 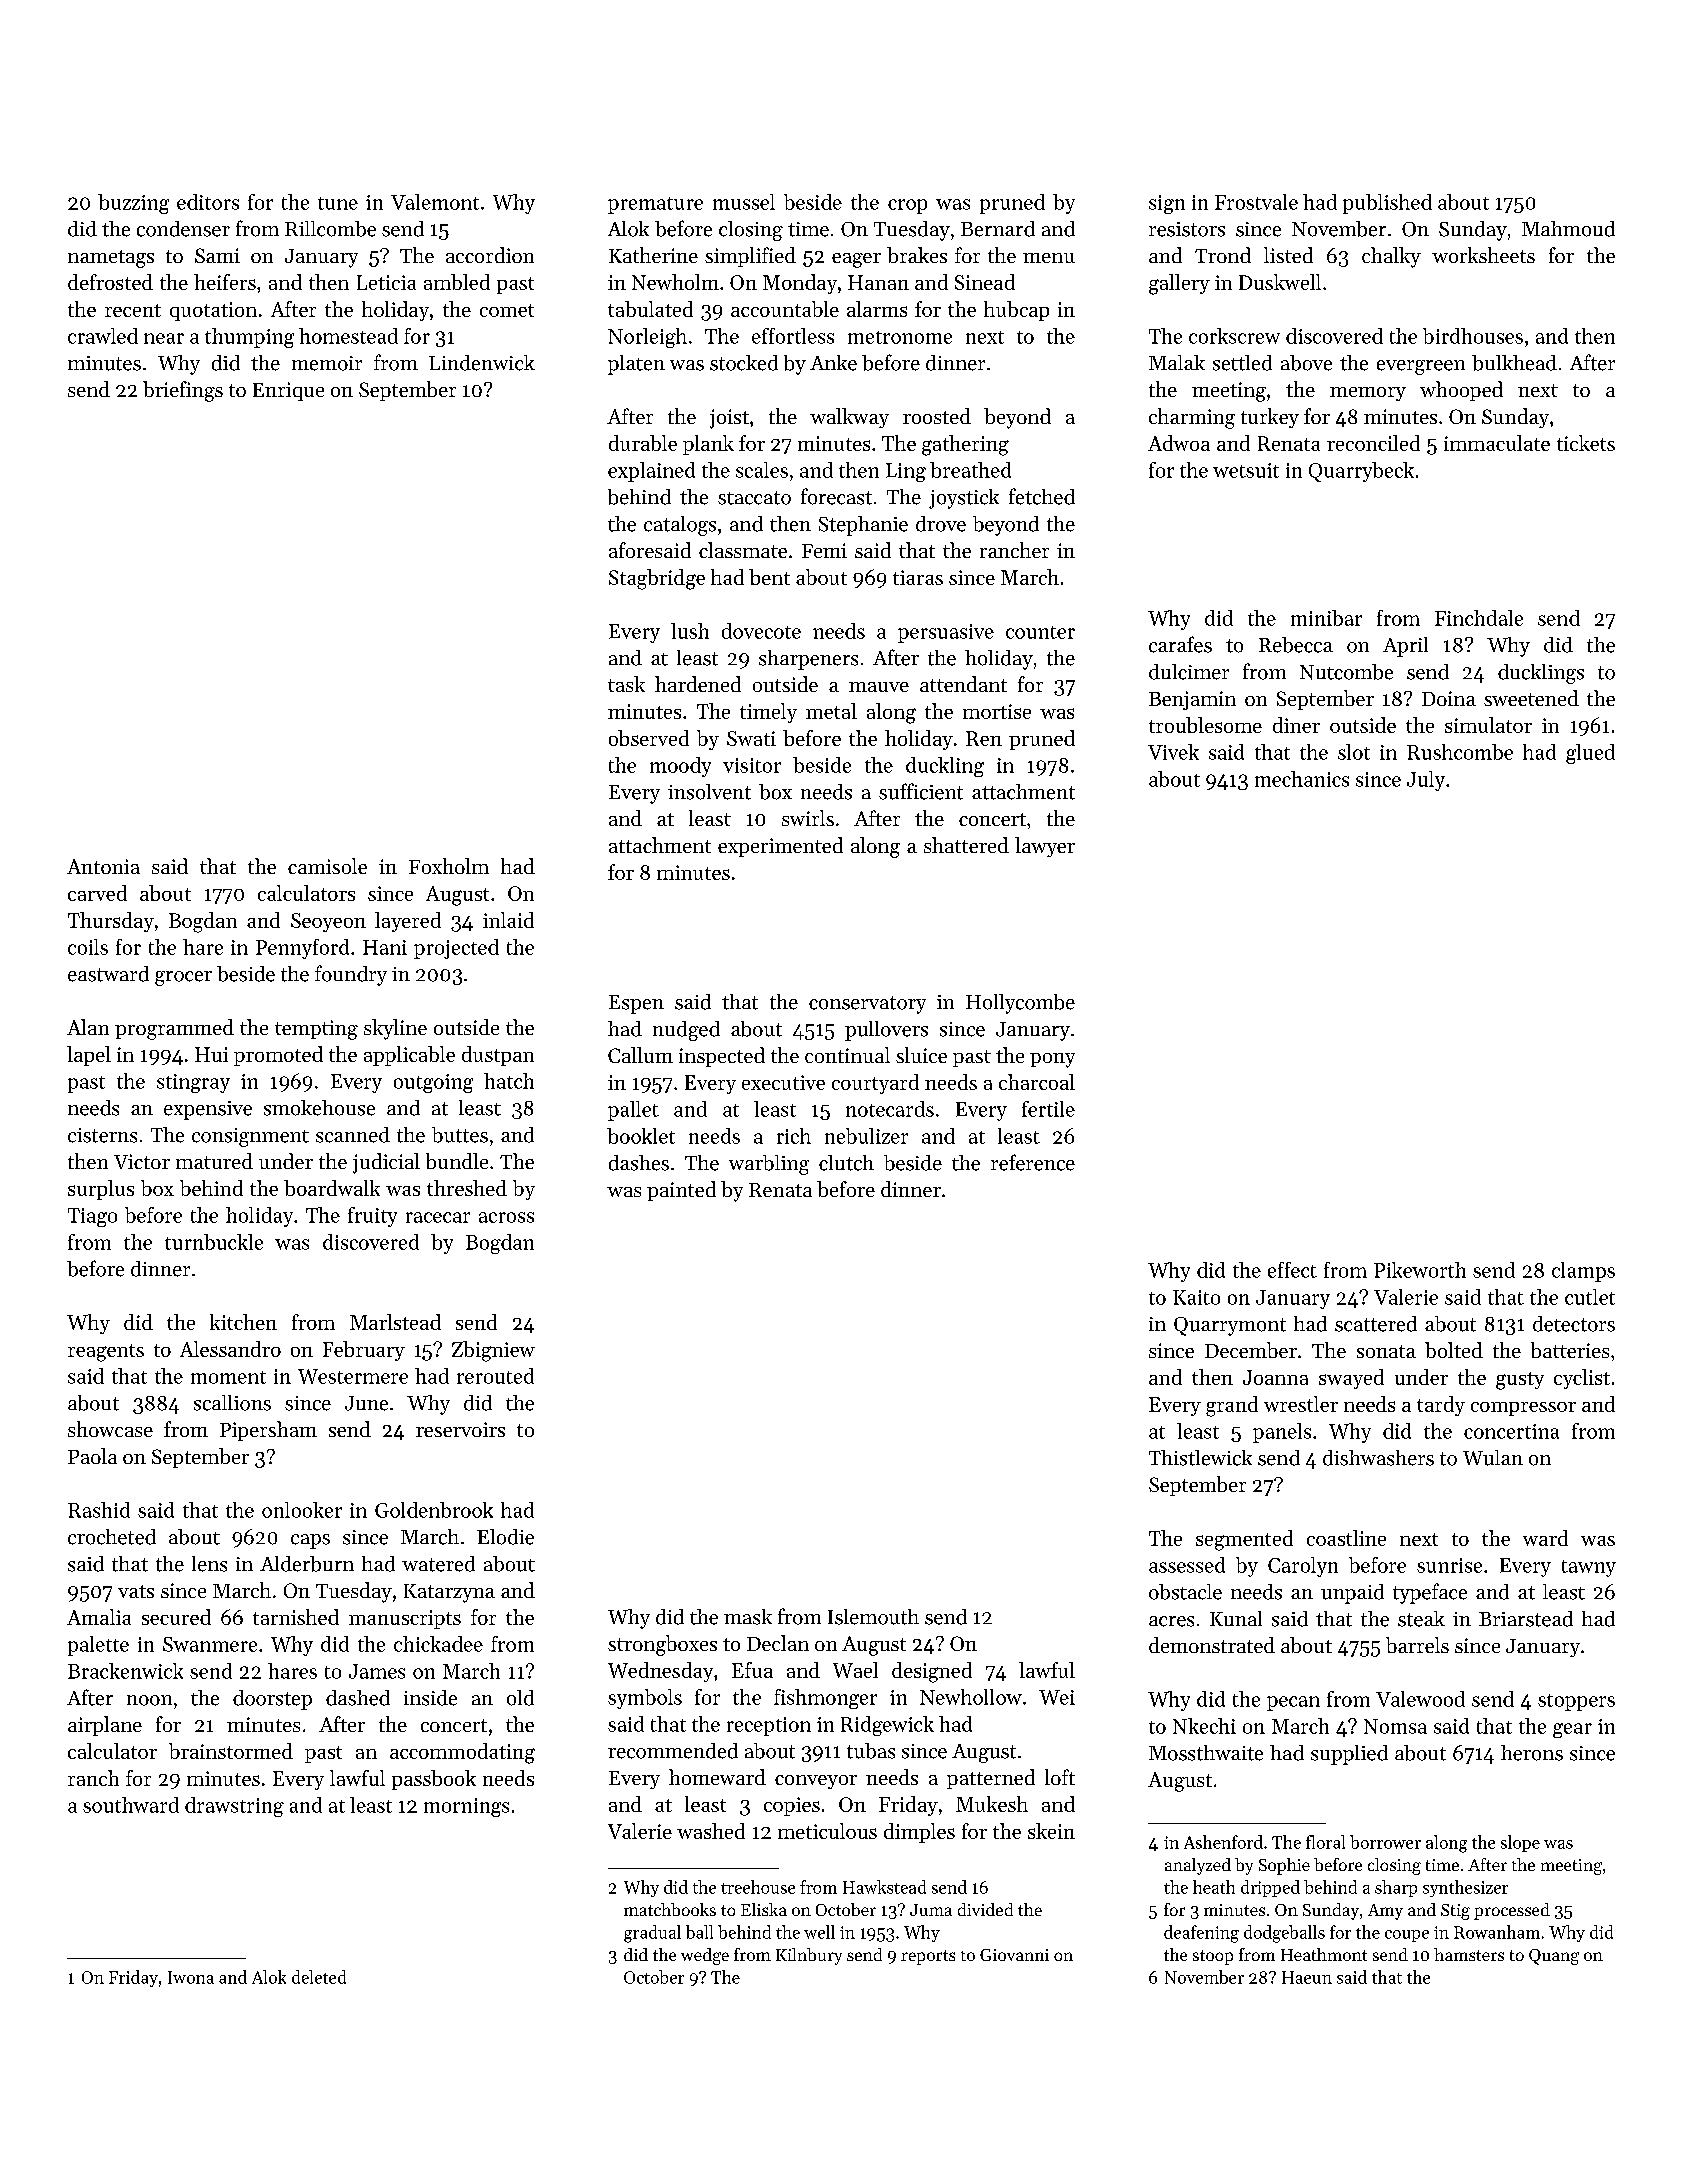 I want to click on camisole, so click(x=327, y=866).
